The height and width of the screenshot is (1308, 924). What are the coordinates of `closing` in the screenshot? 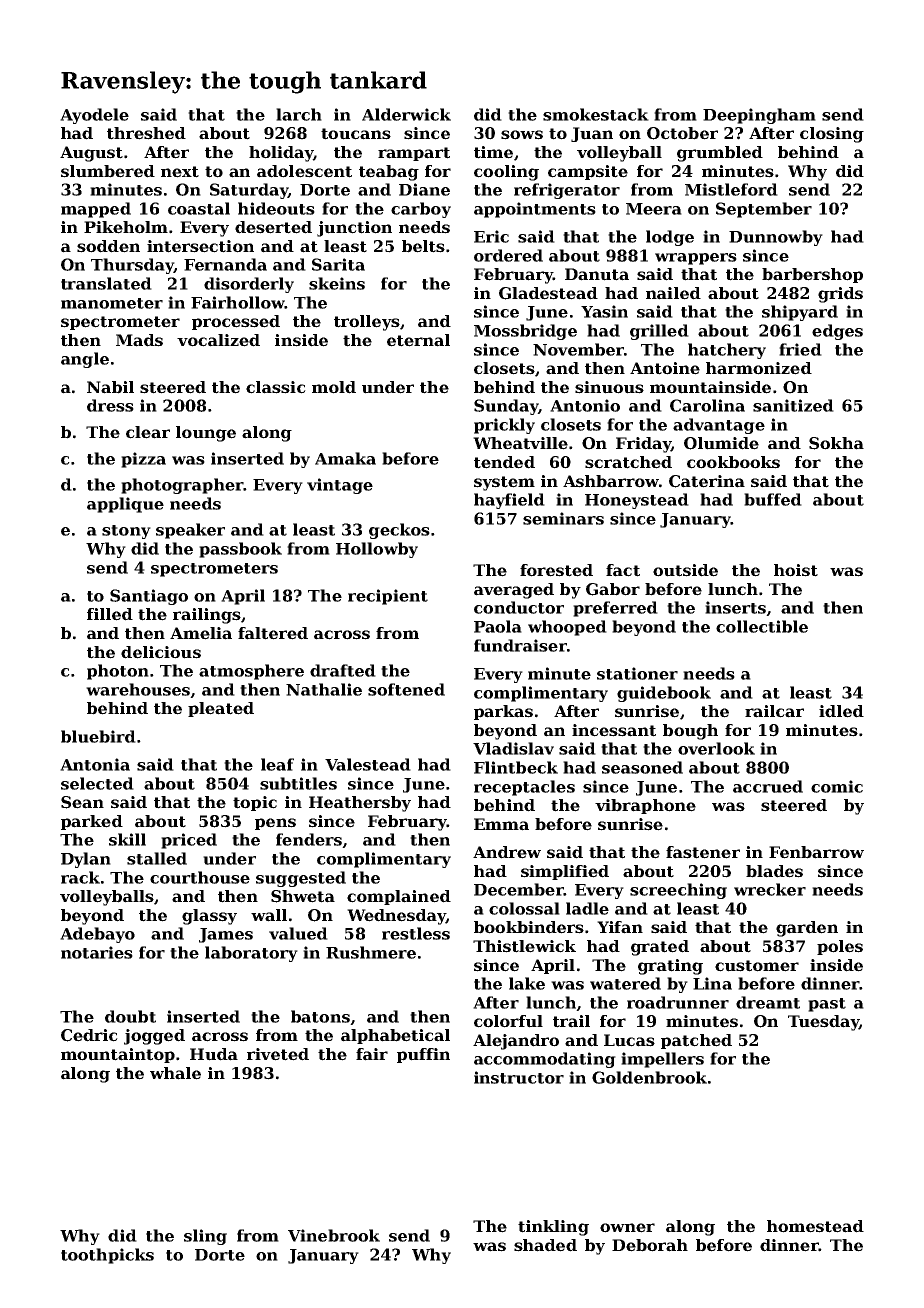 It's located at (832, 135).
